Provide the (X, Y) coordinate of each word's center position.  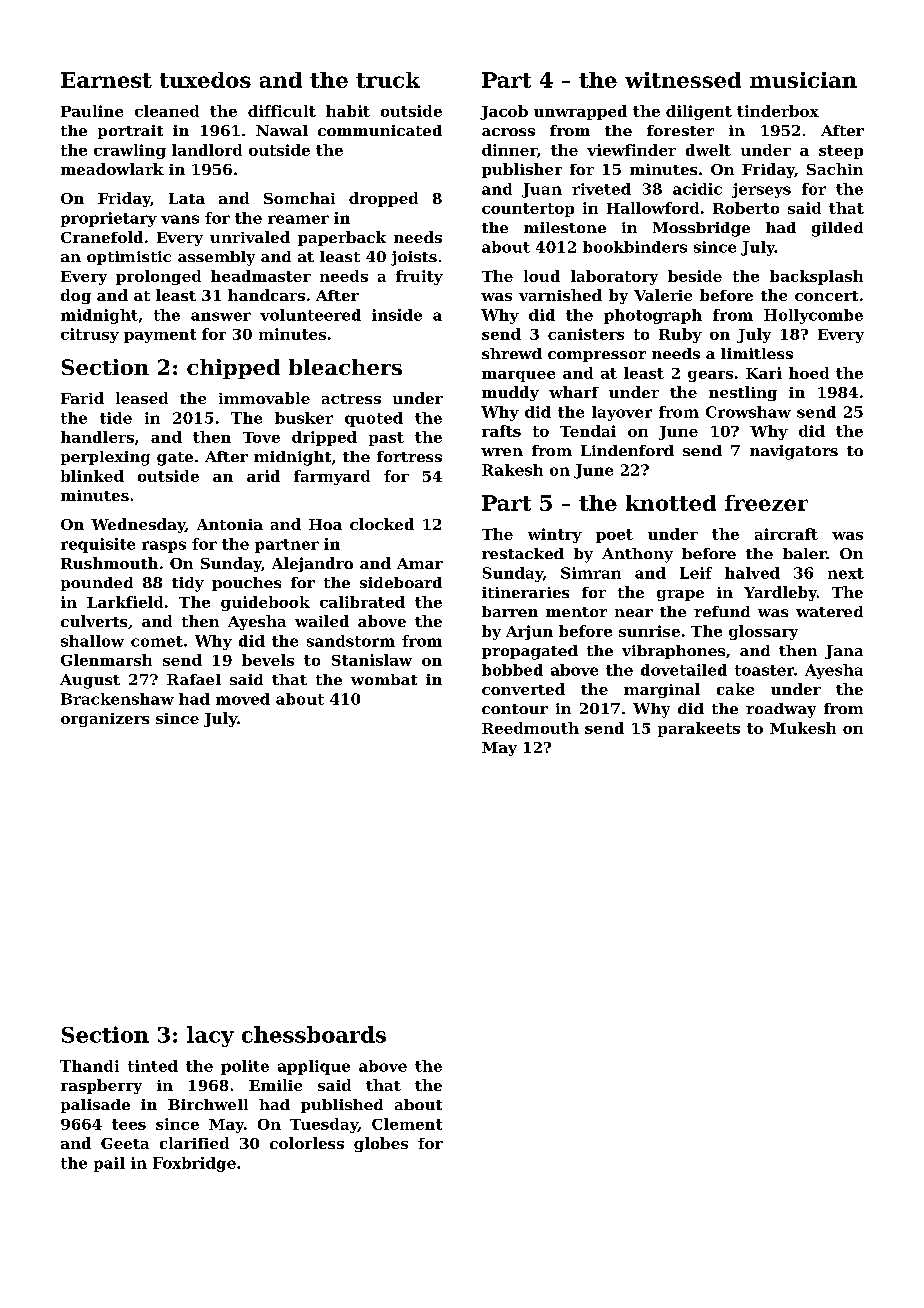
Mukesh (803, 728)
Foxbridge (194, 1164)
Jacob (504, 112)
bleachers (345, 367)
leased (142, 398)
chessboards (314, 1034)
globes (381, 1144)
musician (803, 80)
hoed (809, 373)
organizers (105, 720)
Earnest (106, 80)
